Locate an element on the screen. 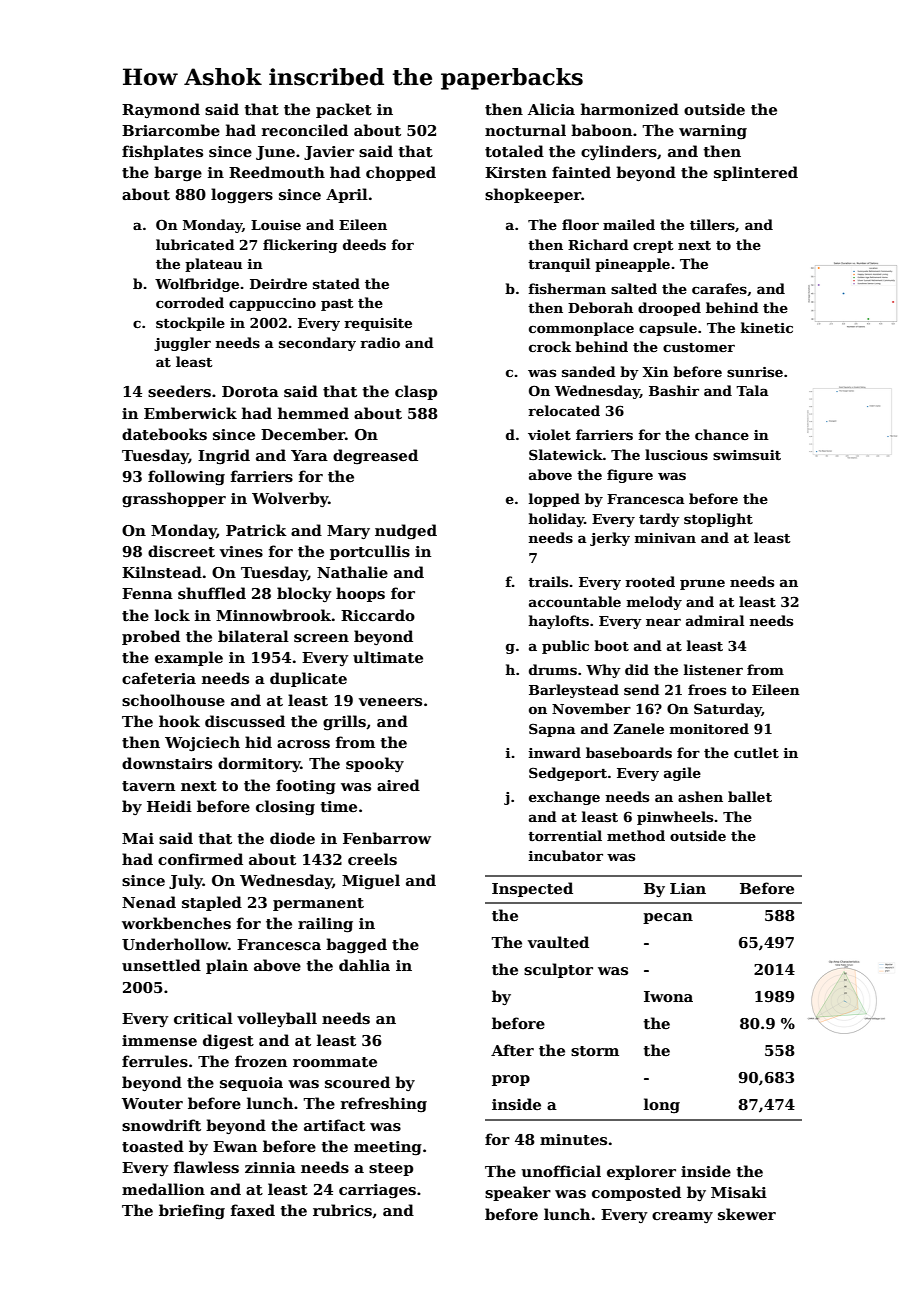 The image size is (924, 1311). prune is located at coordinates (702, 585).
